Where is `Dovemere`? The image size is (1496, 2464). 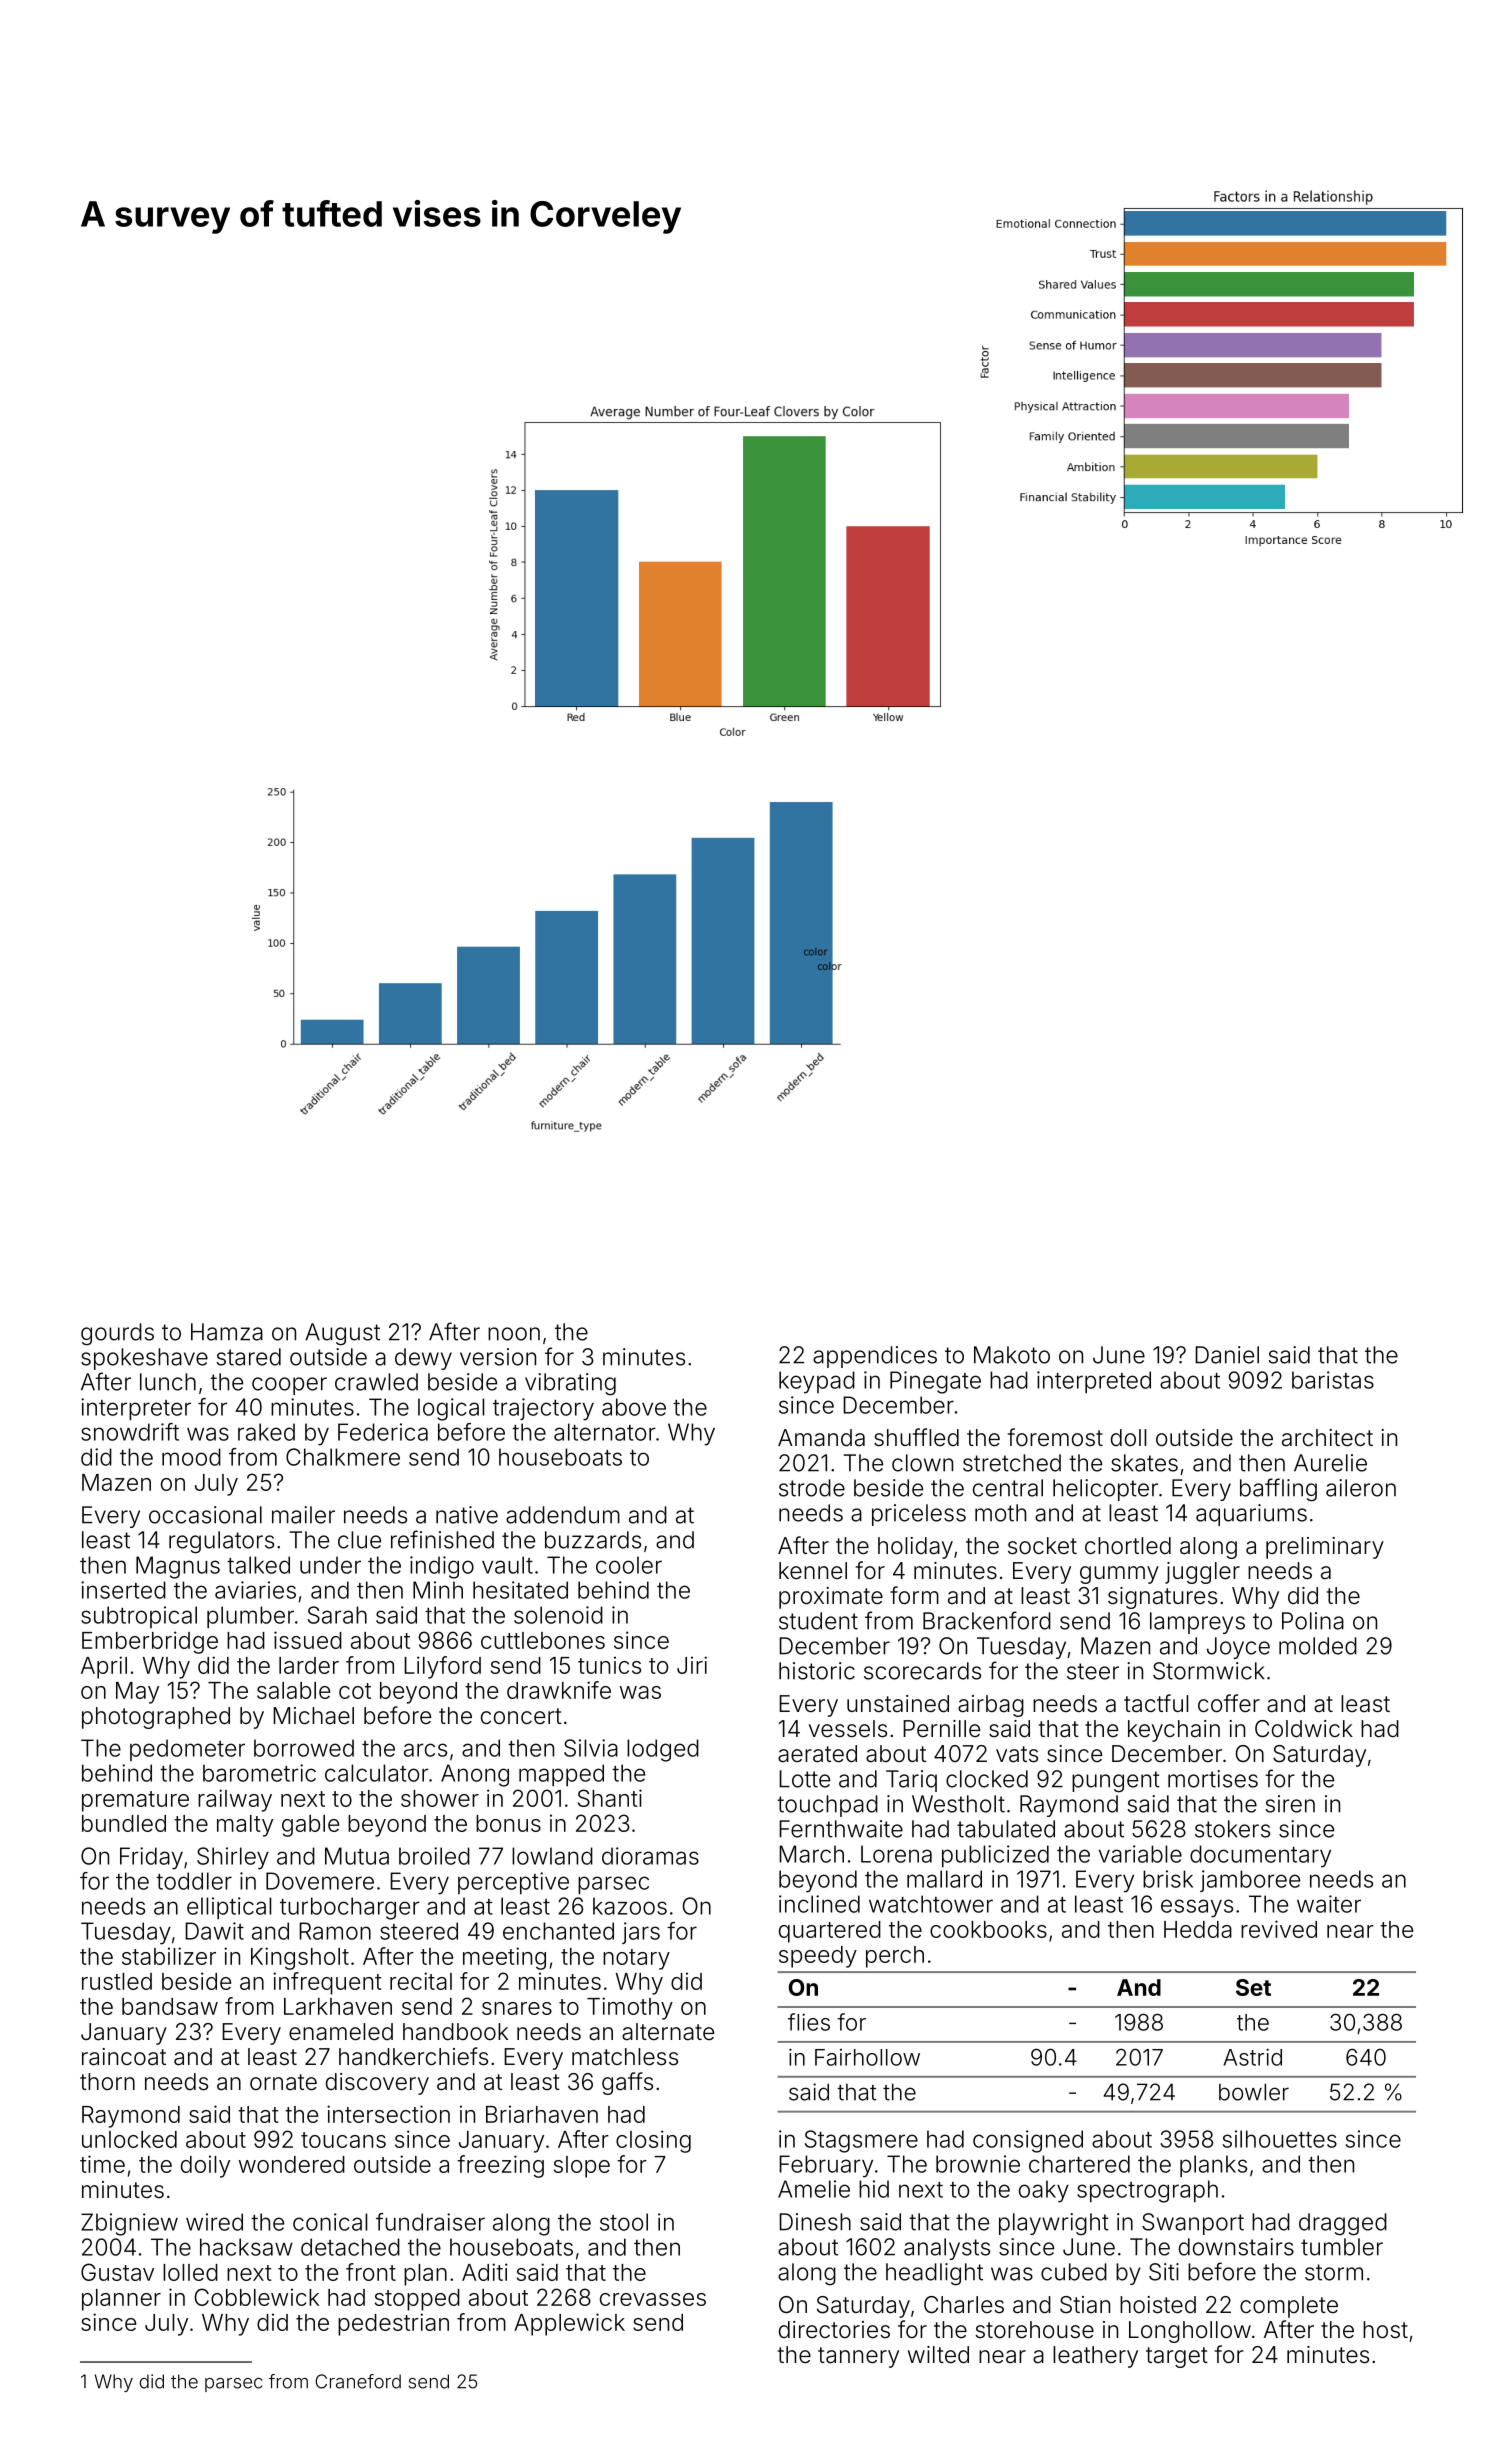 Dovemere is located at coordinates (320, 1881).
